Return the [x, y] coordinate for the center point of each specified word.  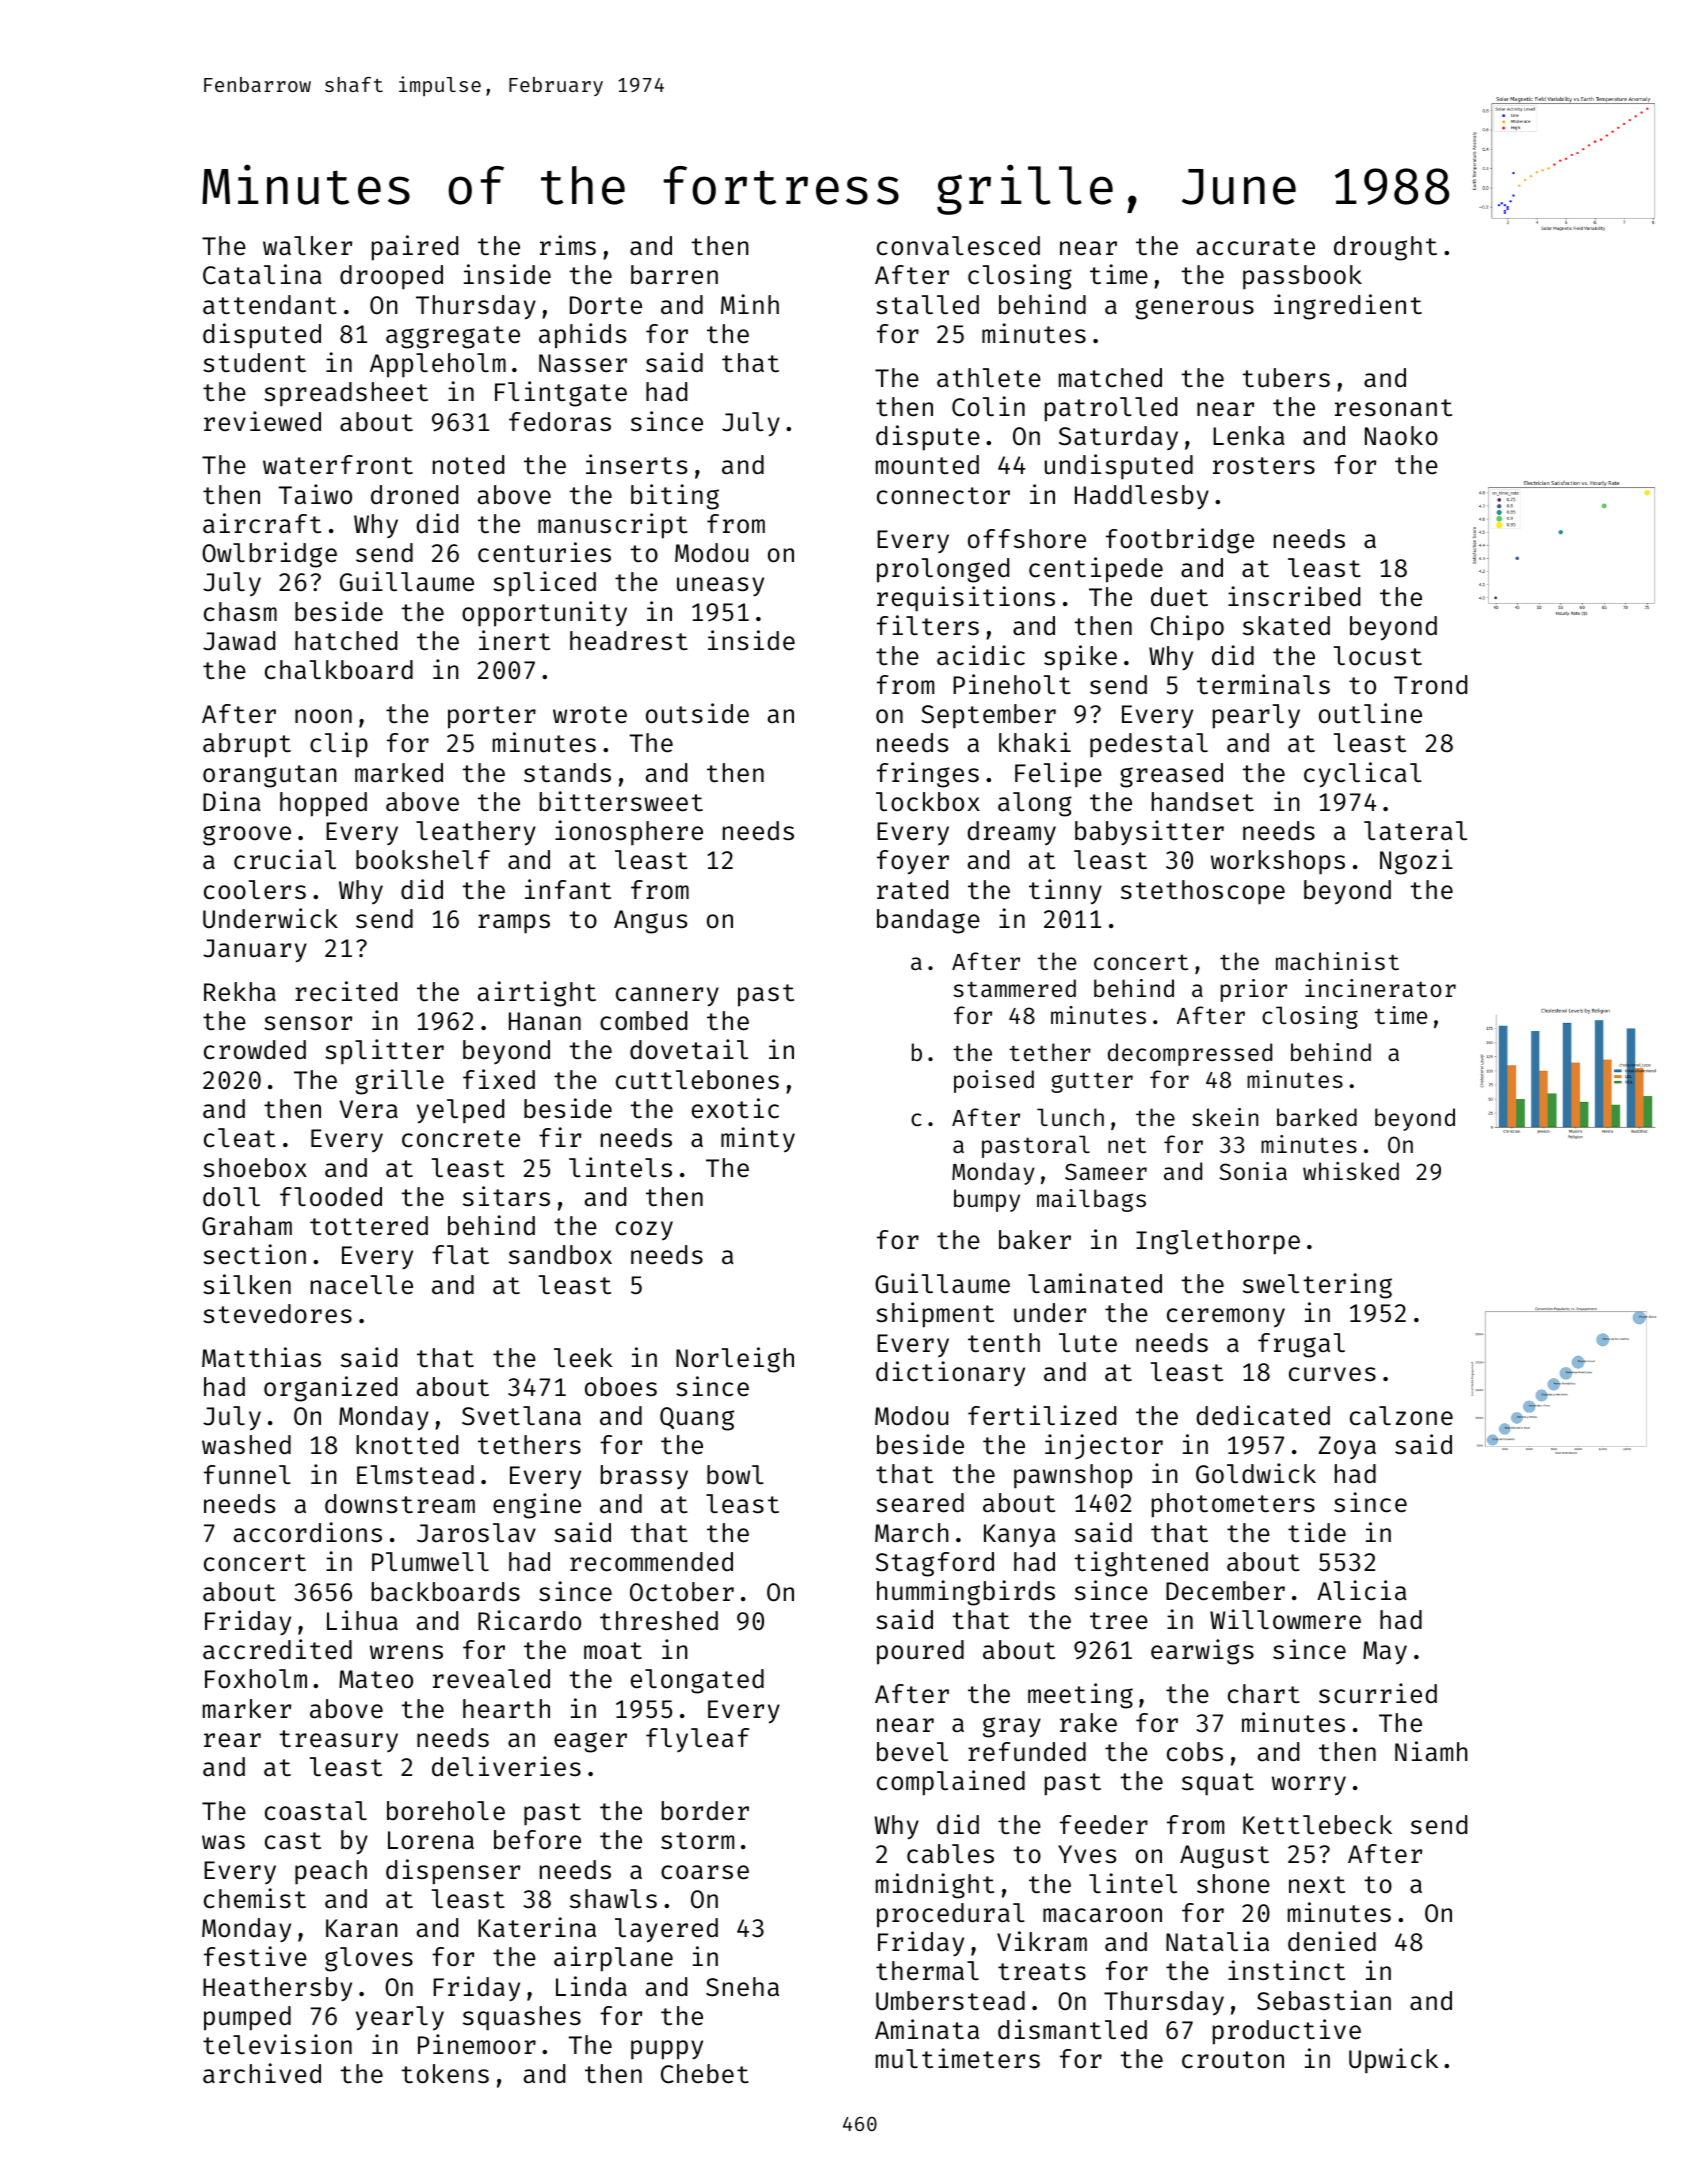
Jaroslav [476, 1533]
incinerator [1380, 988]
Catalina [262, 274]
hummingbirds [966, 1593]
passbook [1302, 277]
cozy [644, 1231]
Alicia [1362, 1590]
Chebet [705, 2074]
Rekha [240, 992]
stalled [927, 305]
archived [262, 2073]
